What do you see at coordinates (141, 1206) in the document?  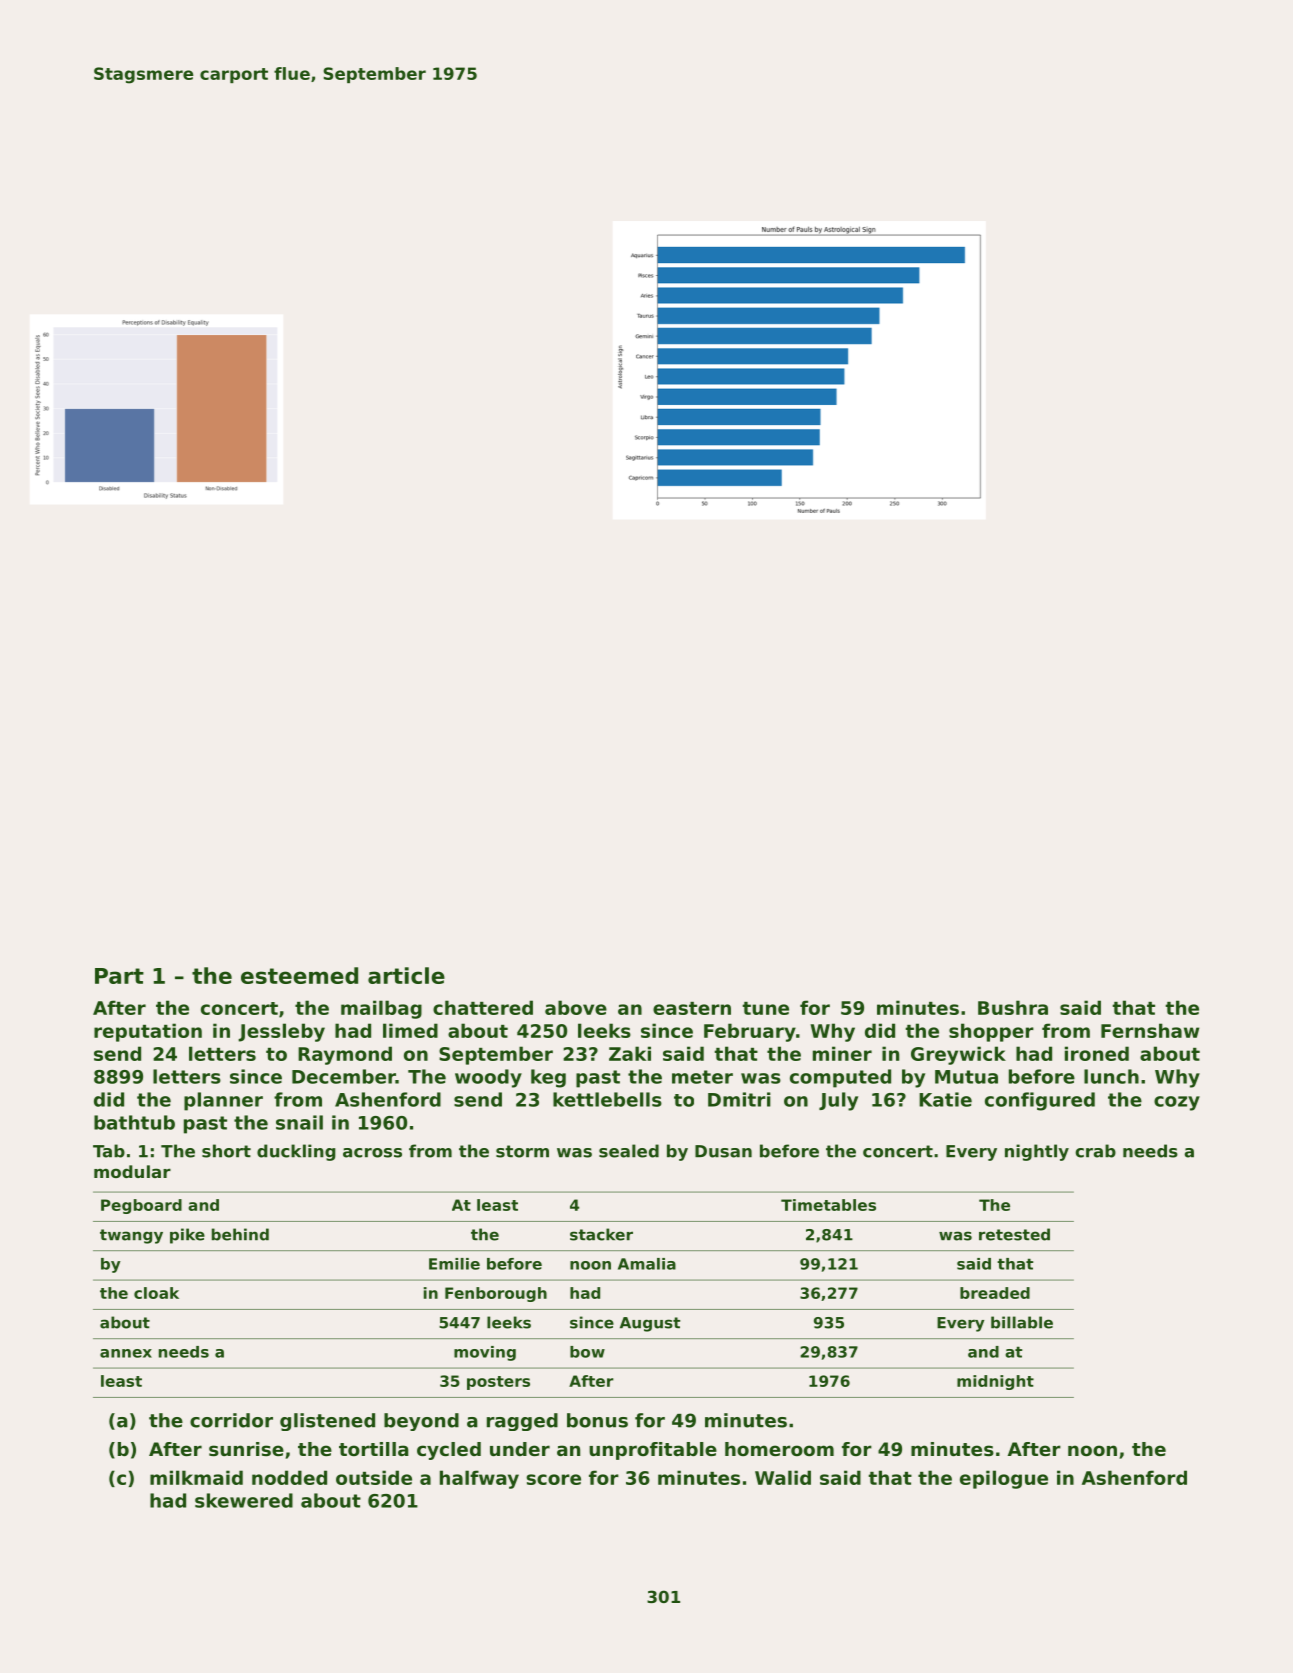 I see `Pegboard` at bounding box center [141, 1206].
